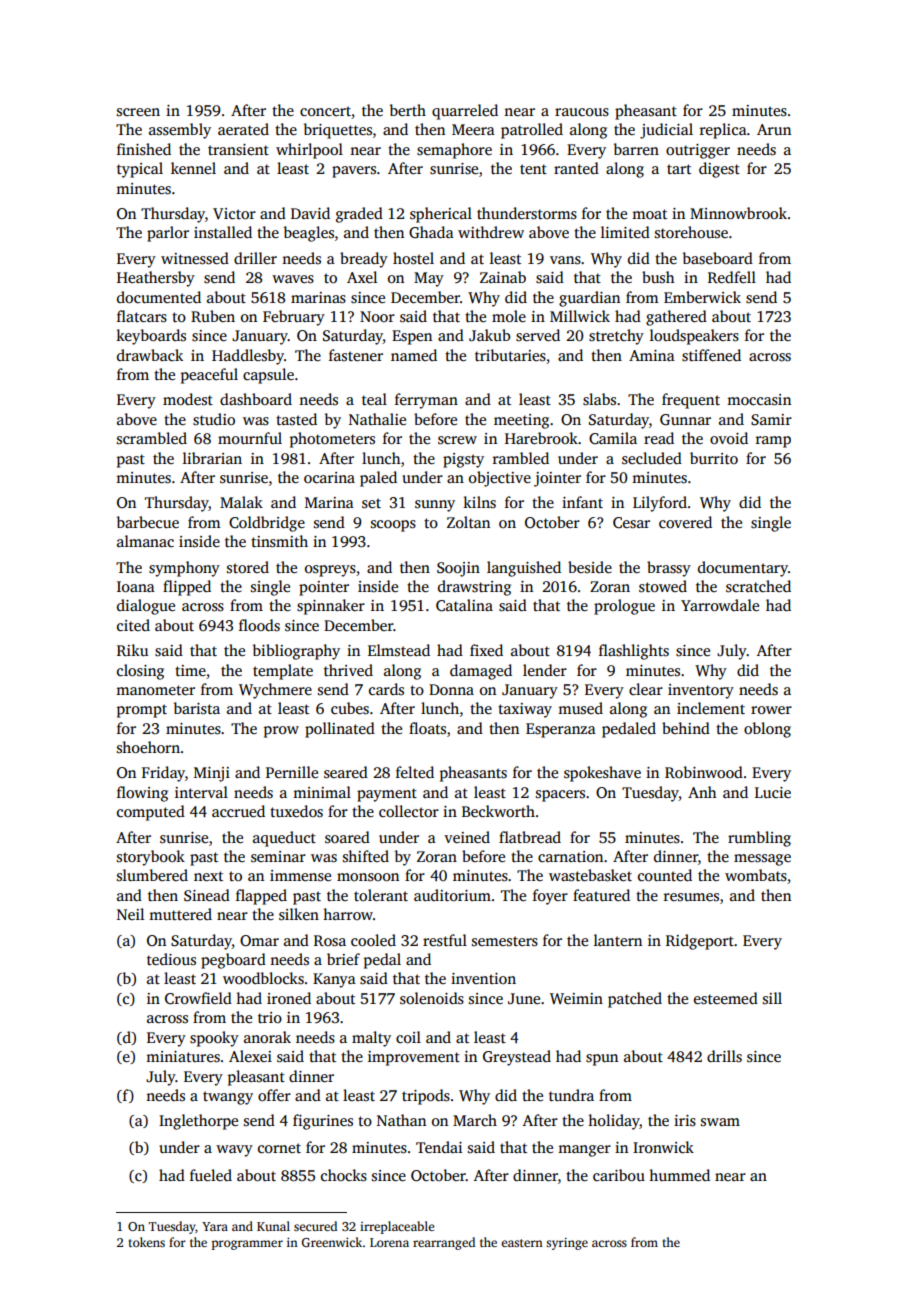 The width and height of the image is (908, 1316). What do you see at coordinates (408, 110) in the image?
I see `berth` at bounding box center [408, 110].
